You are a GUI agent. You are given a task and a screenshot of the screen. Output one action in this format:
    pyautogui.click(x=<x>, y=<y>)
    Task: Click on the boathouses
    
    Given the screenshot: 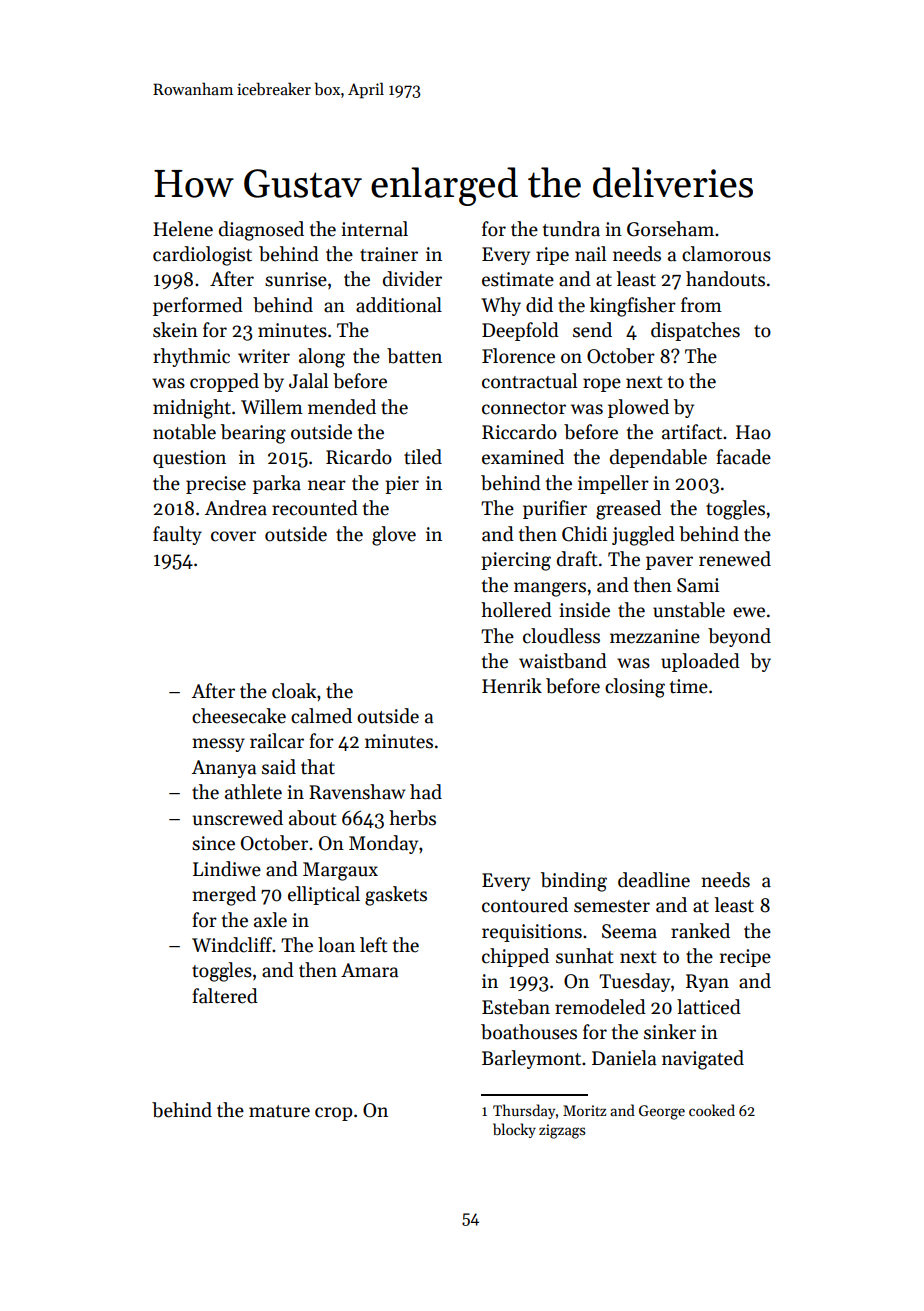 What is the action you would take?
    pyautogui.click(x=529, y=1032)
